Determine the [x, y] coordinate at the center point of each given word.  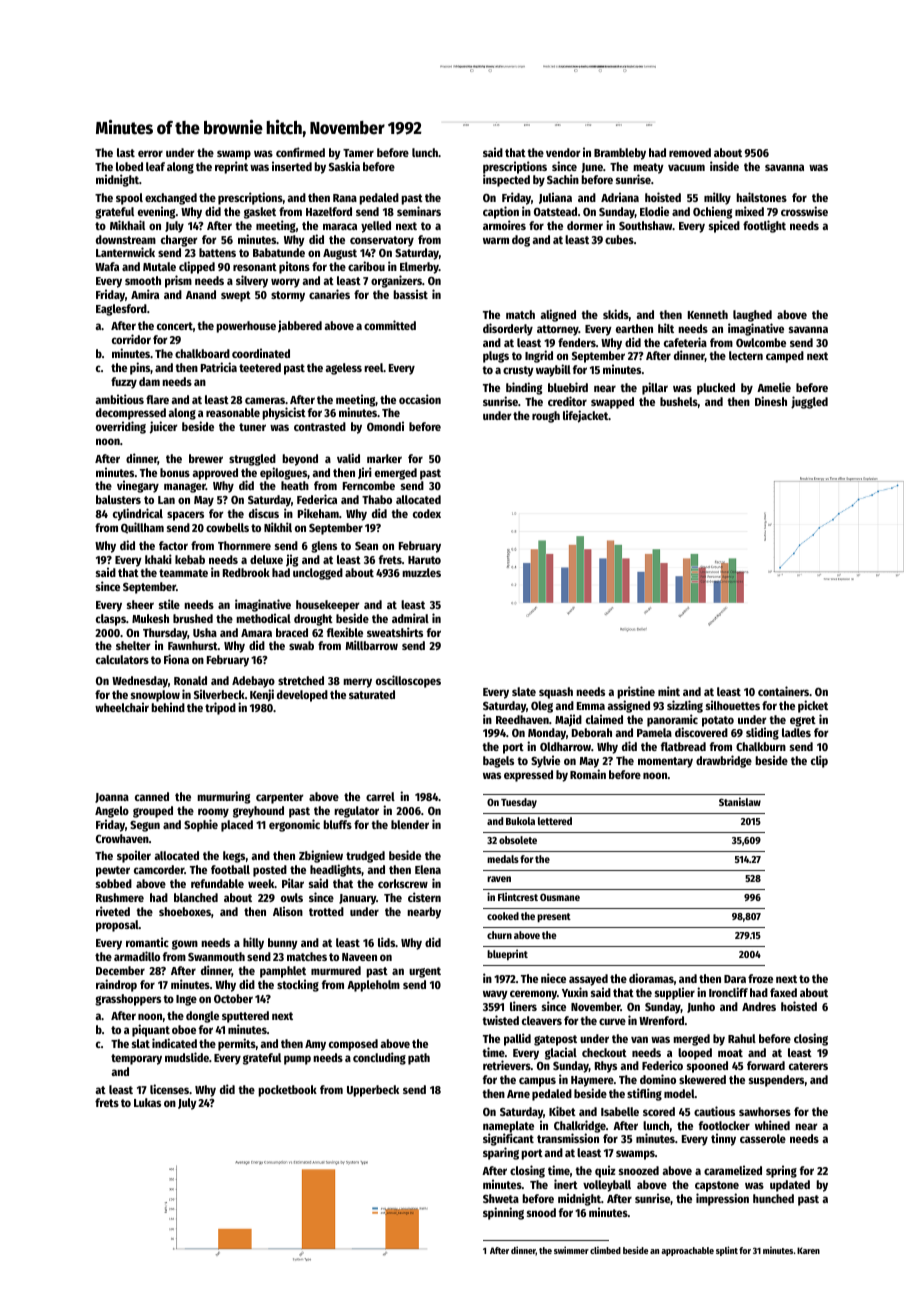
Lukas [147, 1102]
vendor [563, 152]
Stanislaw [740, 801]
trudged [365, 857]
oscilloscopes [408, 681]
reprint [231, 167]
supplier [675, 993]
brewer [206, 458]
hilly [253, 943]
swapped [612, 403]
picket [813, 706]
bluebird [568, 387]
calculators [122, 659]
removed [690, 152]
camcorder [159, 869]
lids [386, 942]
